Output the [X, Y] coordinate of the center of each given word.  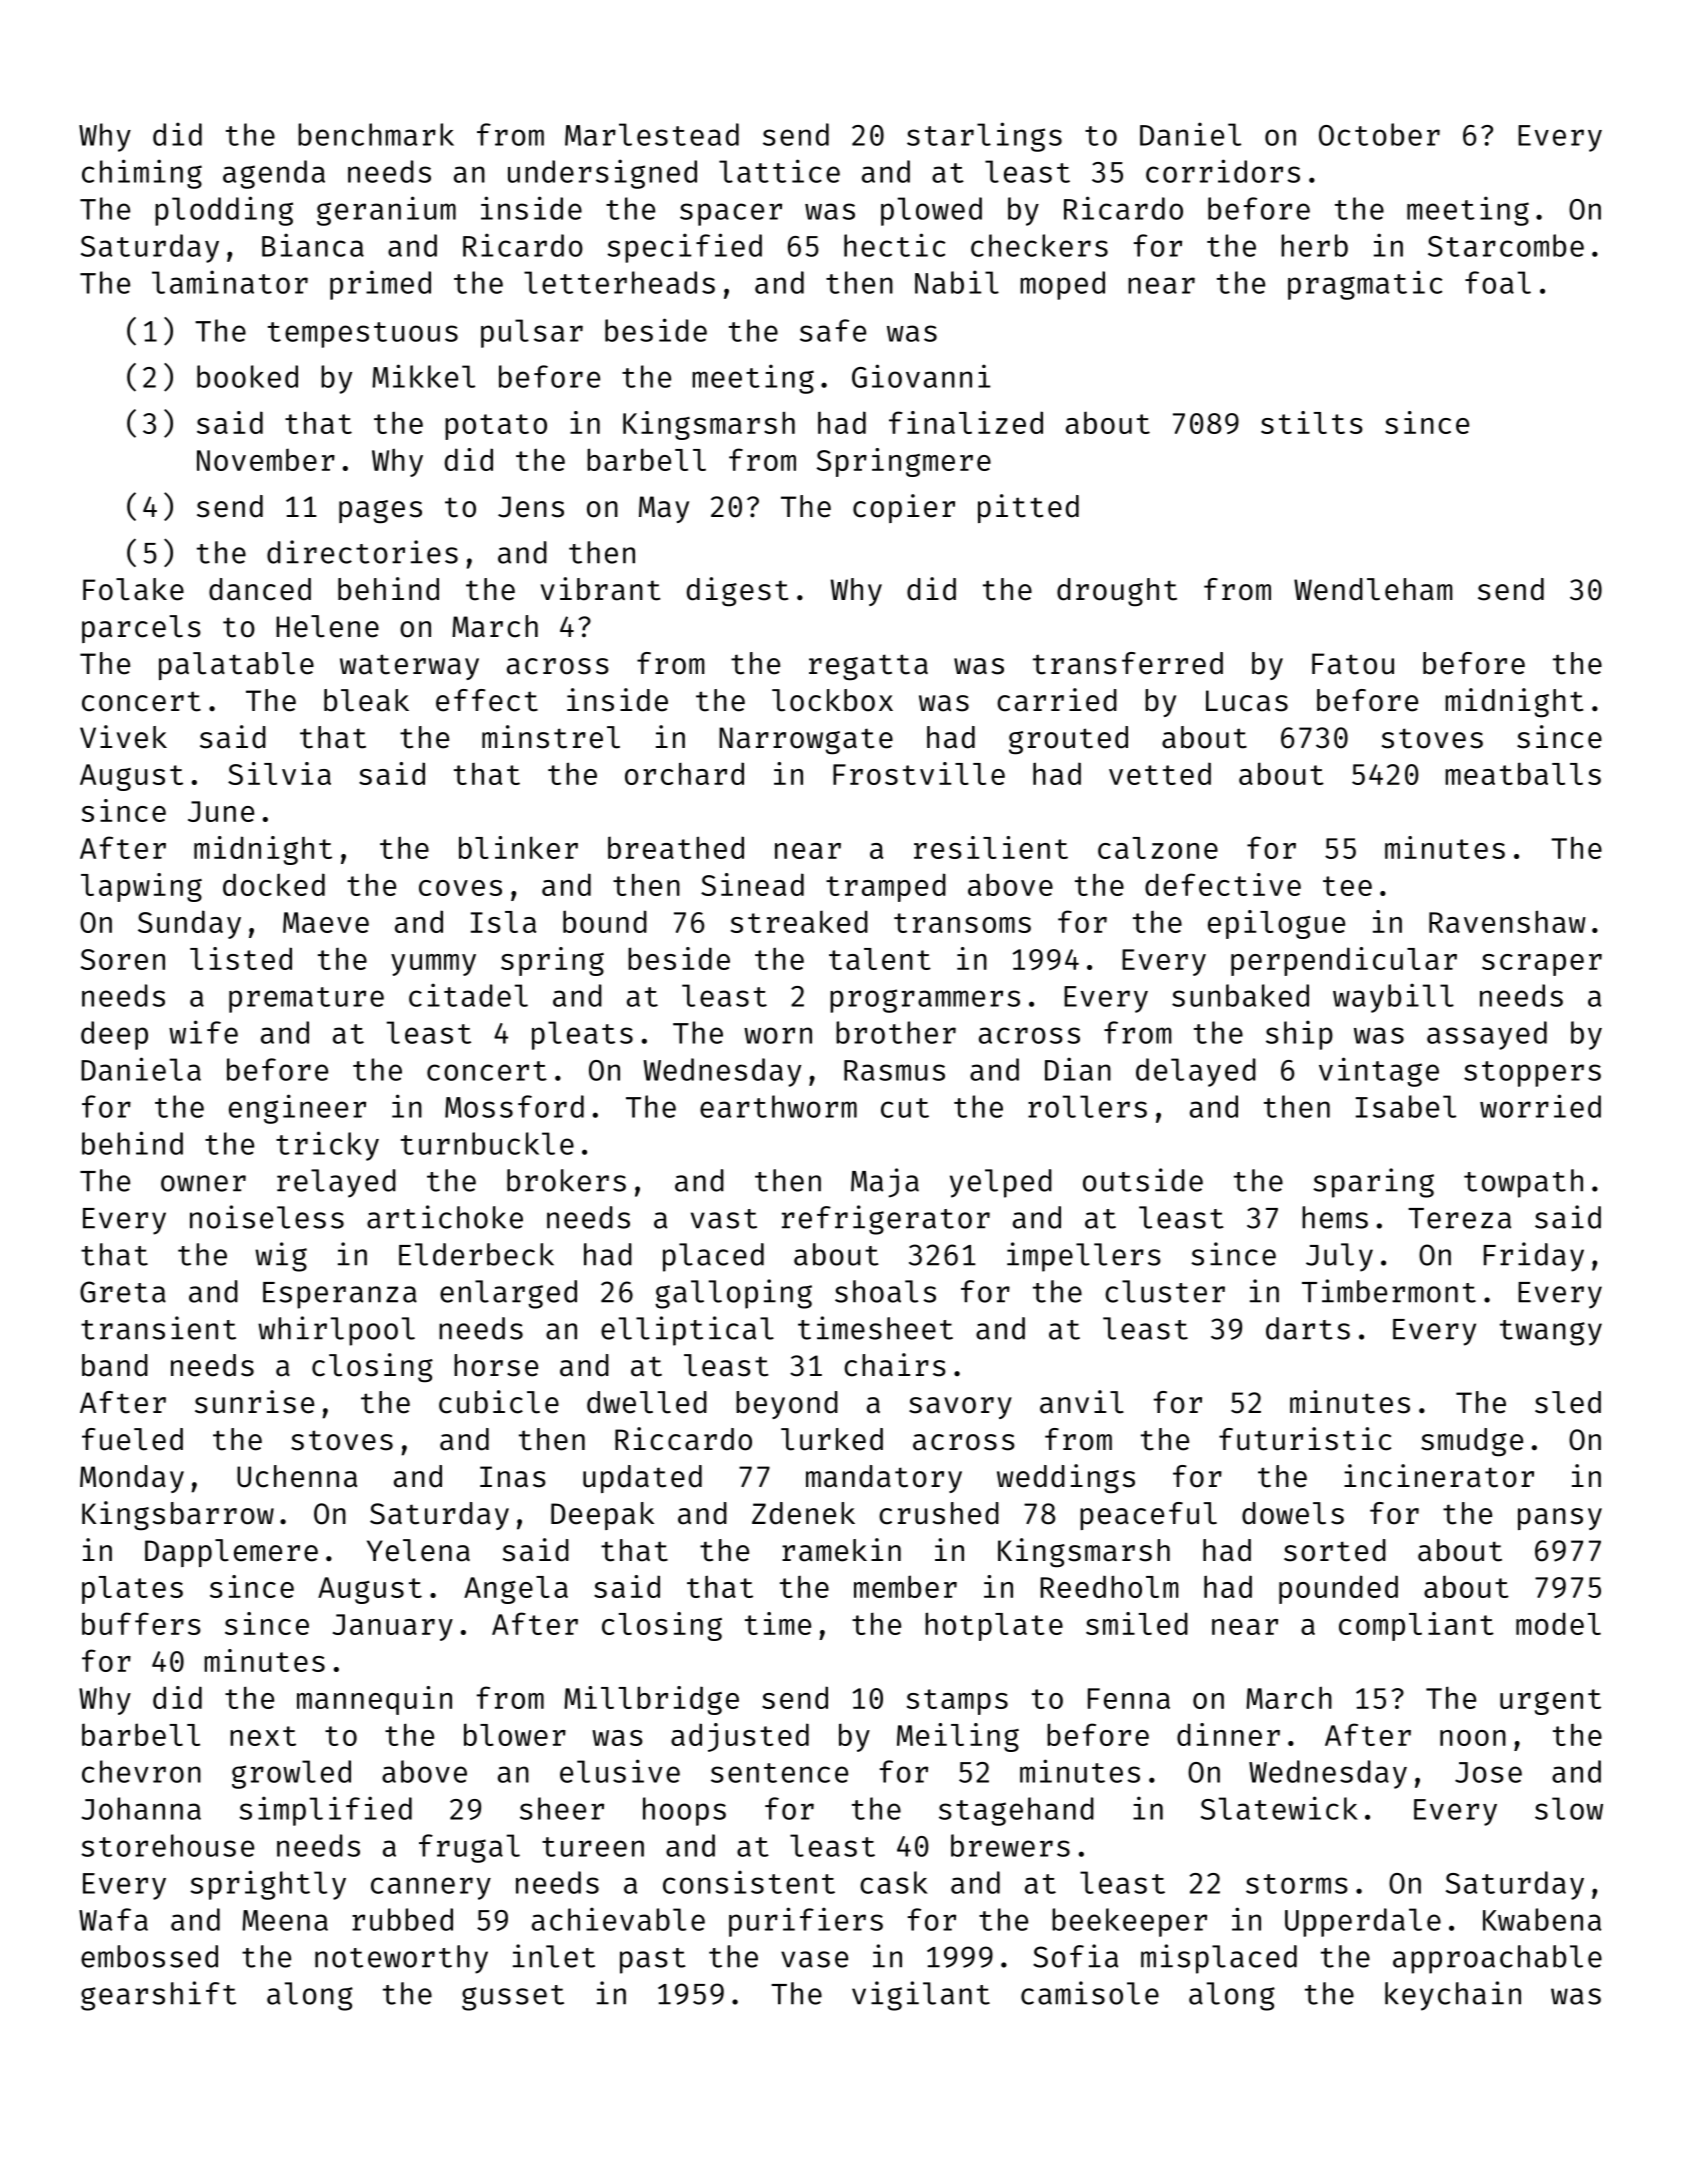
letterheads [619, 282]
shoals [885, 1291]
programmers [925, 1001]
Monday [132, 1479]
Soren [123, 959]
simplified [325, 1811]
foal [1498, 282]
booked [247, 376]
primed [380, 285]
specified [684, 248]
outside [1143, 1180]
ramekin [841, 1550]
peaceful [1148, 1516]
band [115, 1365]
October [1379, 134]
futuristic [1305, 1439]
